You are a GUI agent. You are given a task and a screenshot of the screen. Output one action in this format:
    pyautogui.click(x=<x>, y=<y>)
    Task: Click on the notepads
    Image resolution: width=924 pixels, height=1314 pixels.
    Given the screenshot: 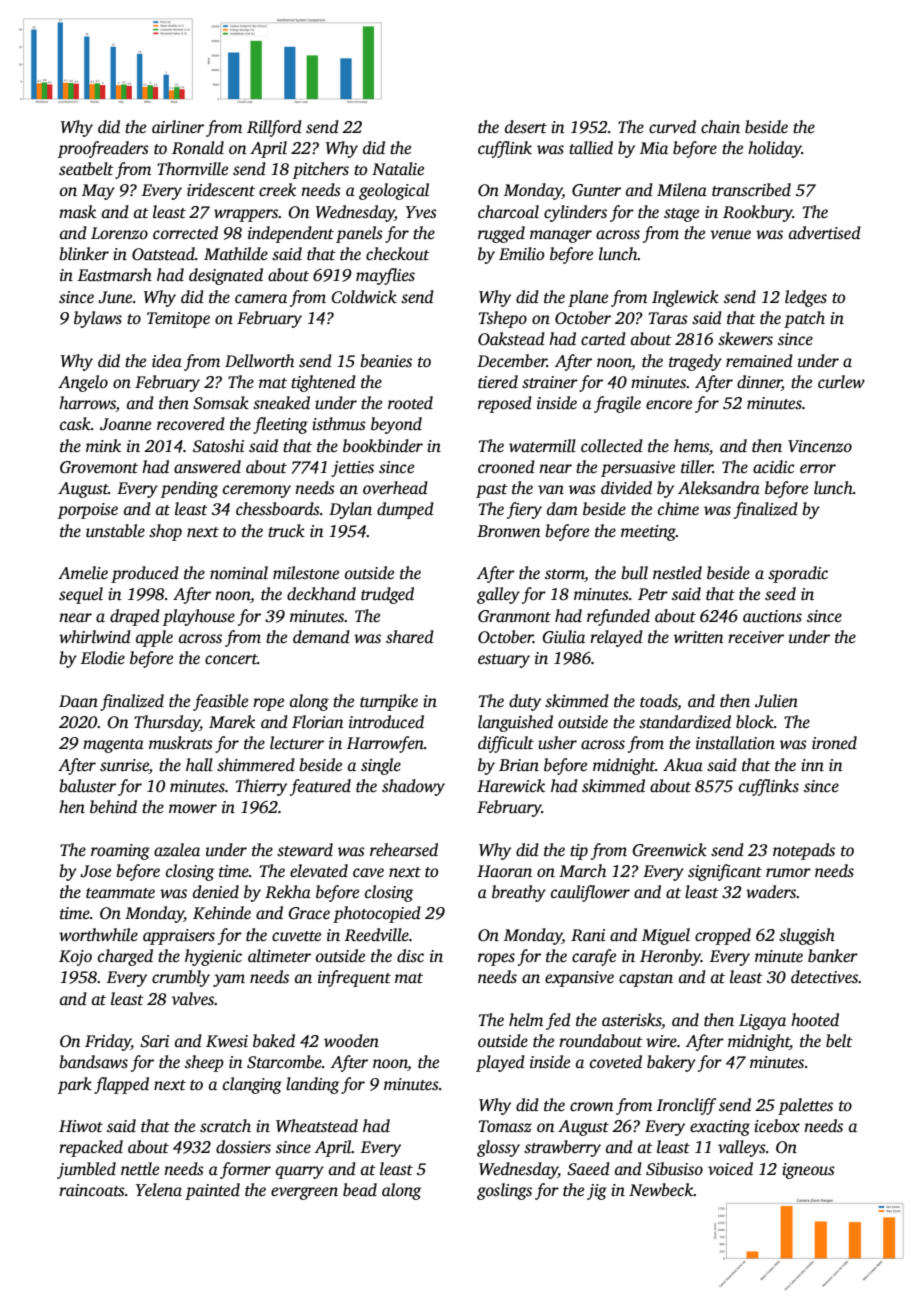 What is the action you would take?
    pyautogui.click(x=804, y=851)
